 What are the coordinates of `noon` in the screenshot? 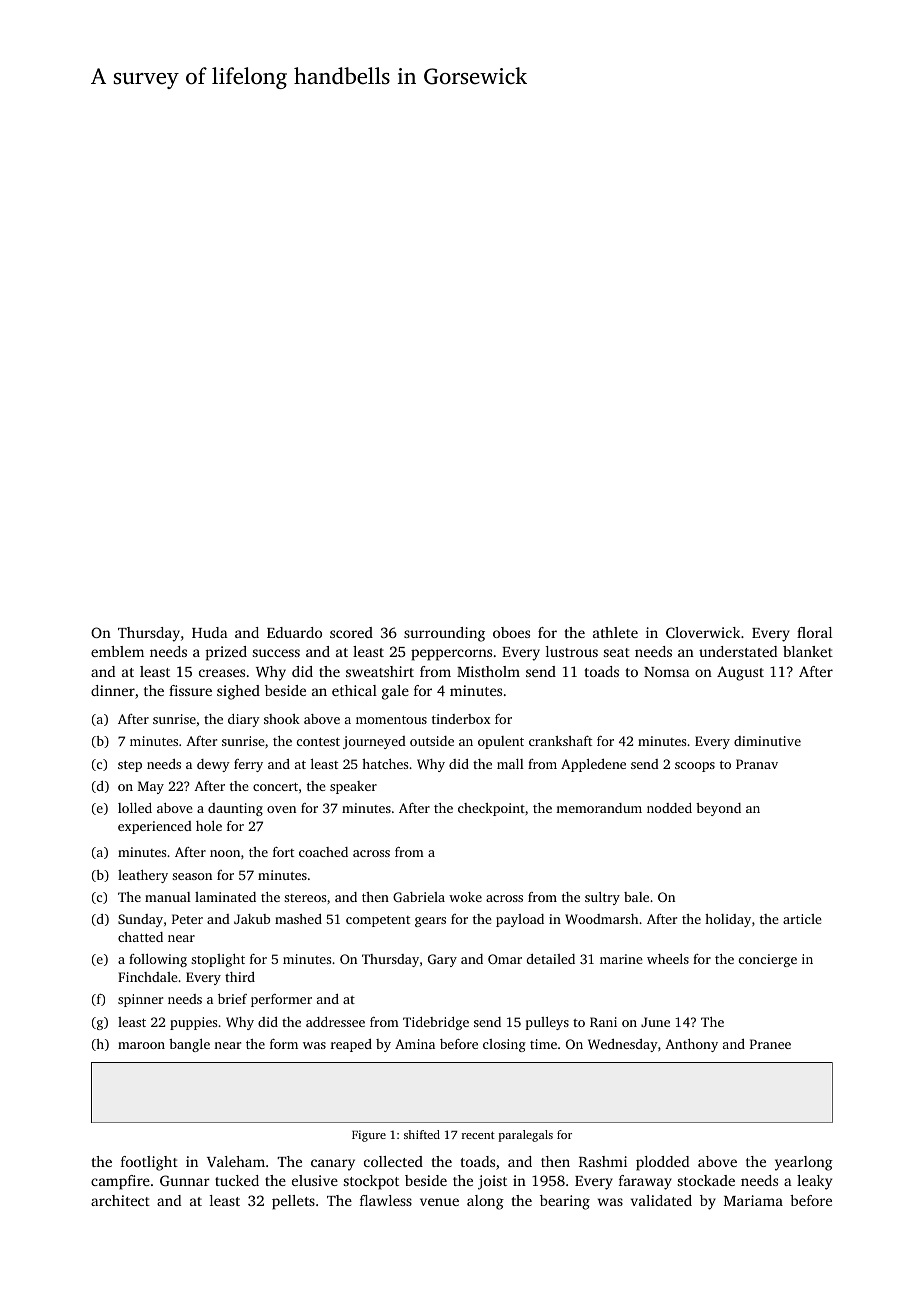 It's located at (225, 853).
